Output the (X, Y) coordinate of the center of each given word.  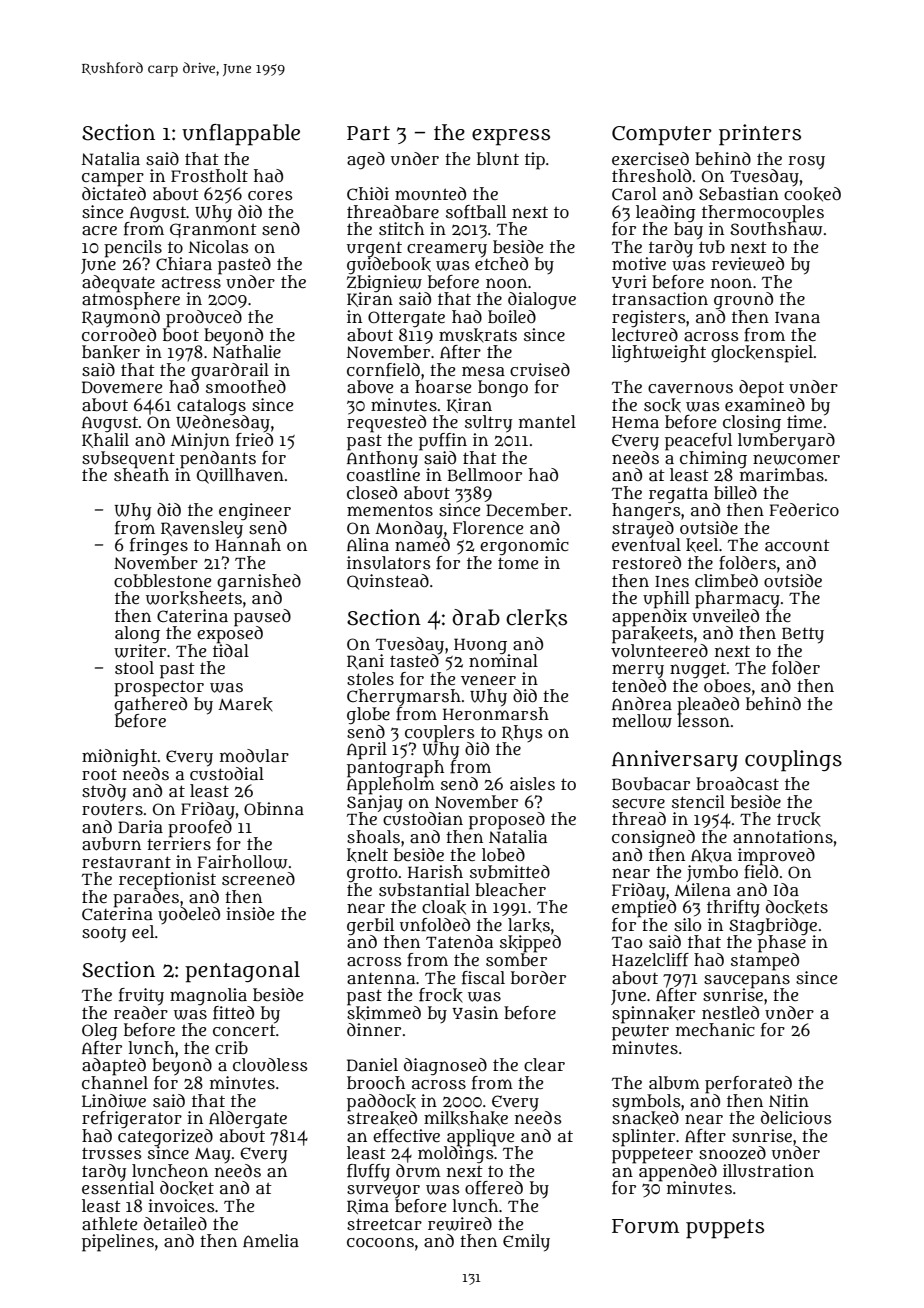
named (422, 544)
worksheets (194, 598)
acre (99, 230)
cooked (812, 194)
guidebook (389, 266)
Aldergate (248, 1119)
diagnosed (445, 1067)
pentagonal (242, 972)
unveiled (725, 615)
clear (544, 1064)
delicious (796, 1117)
